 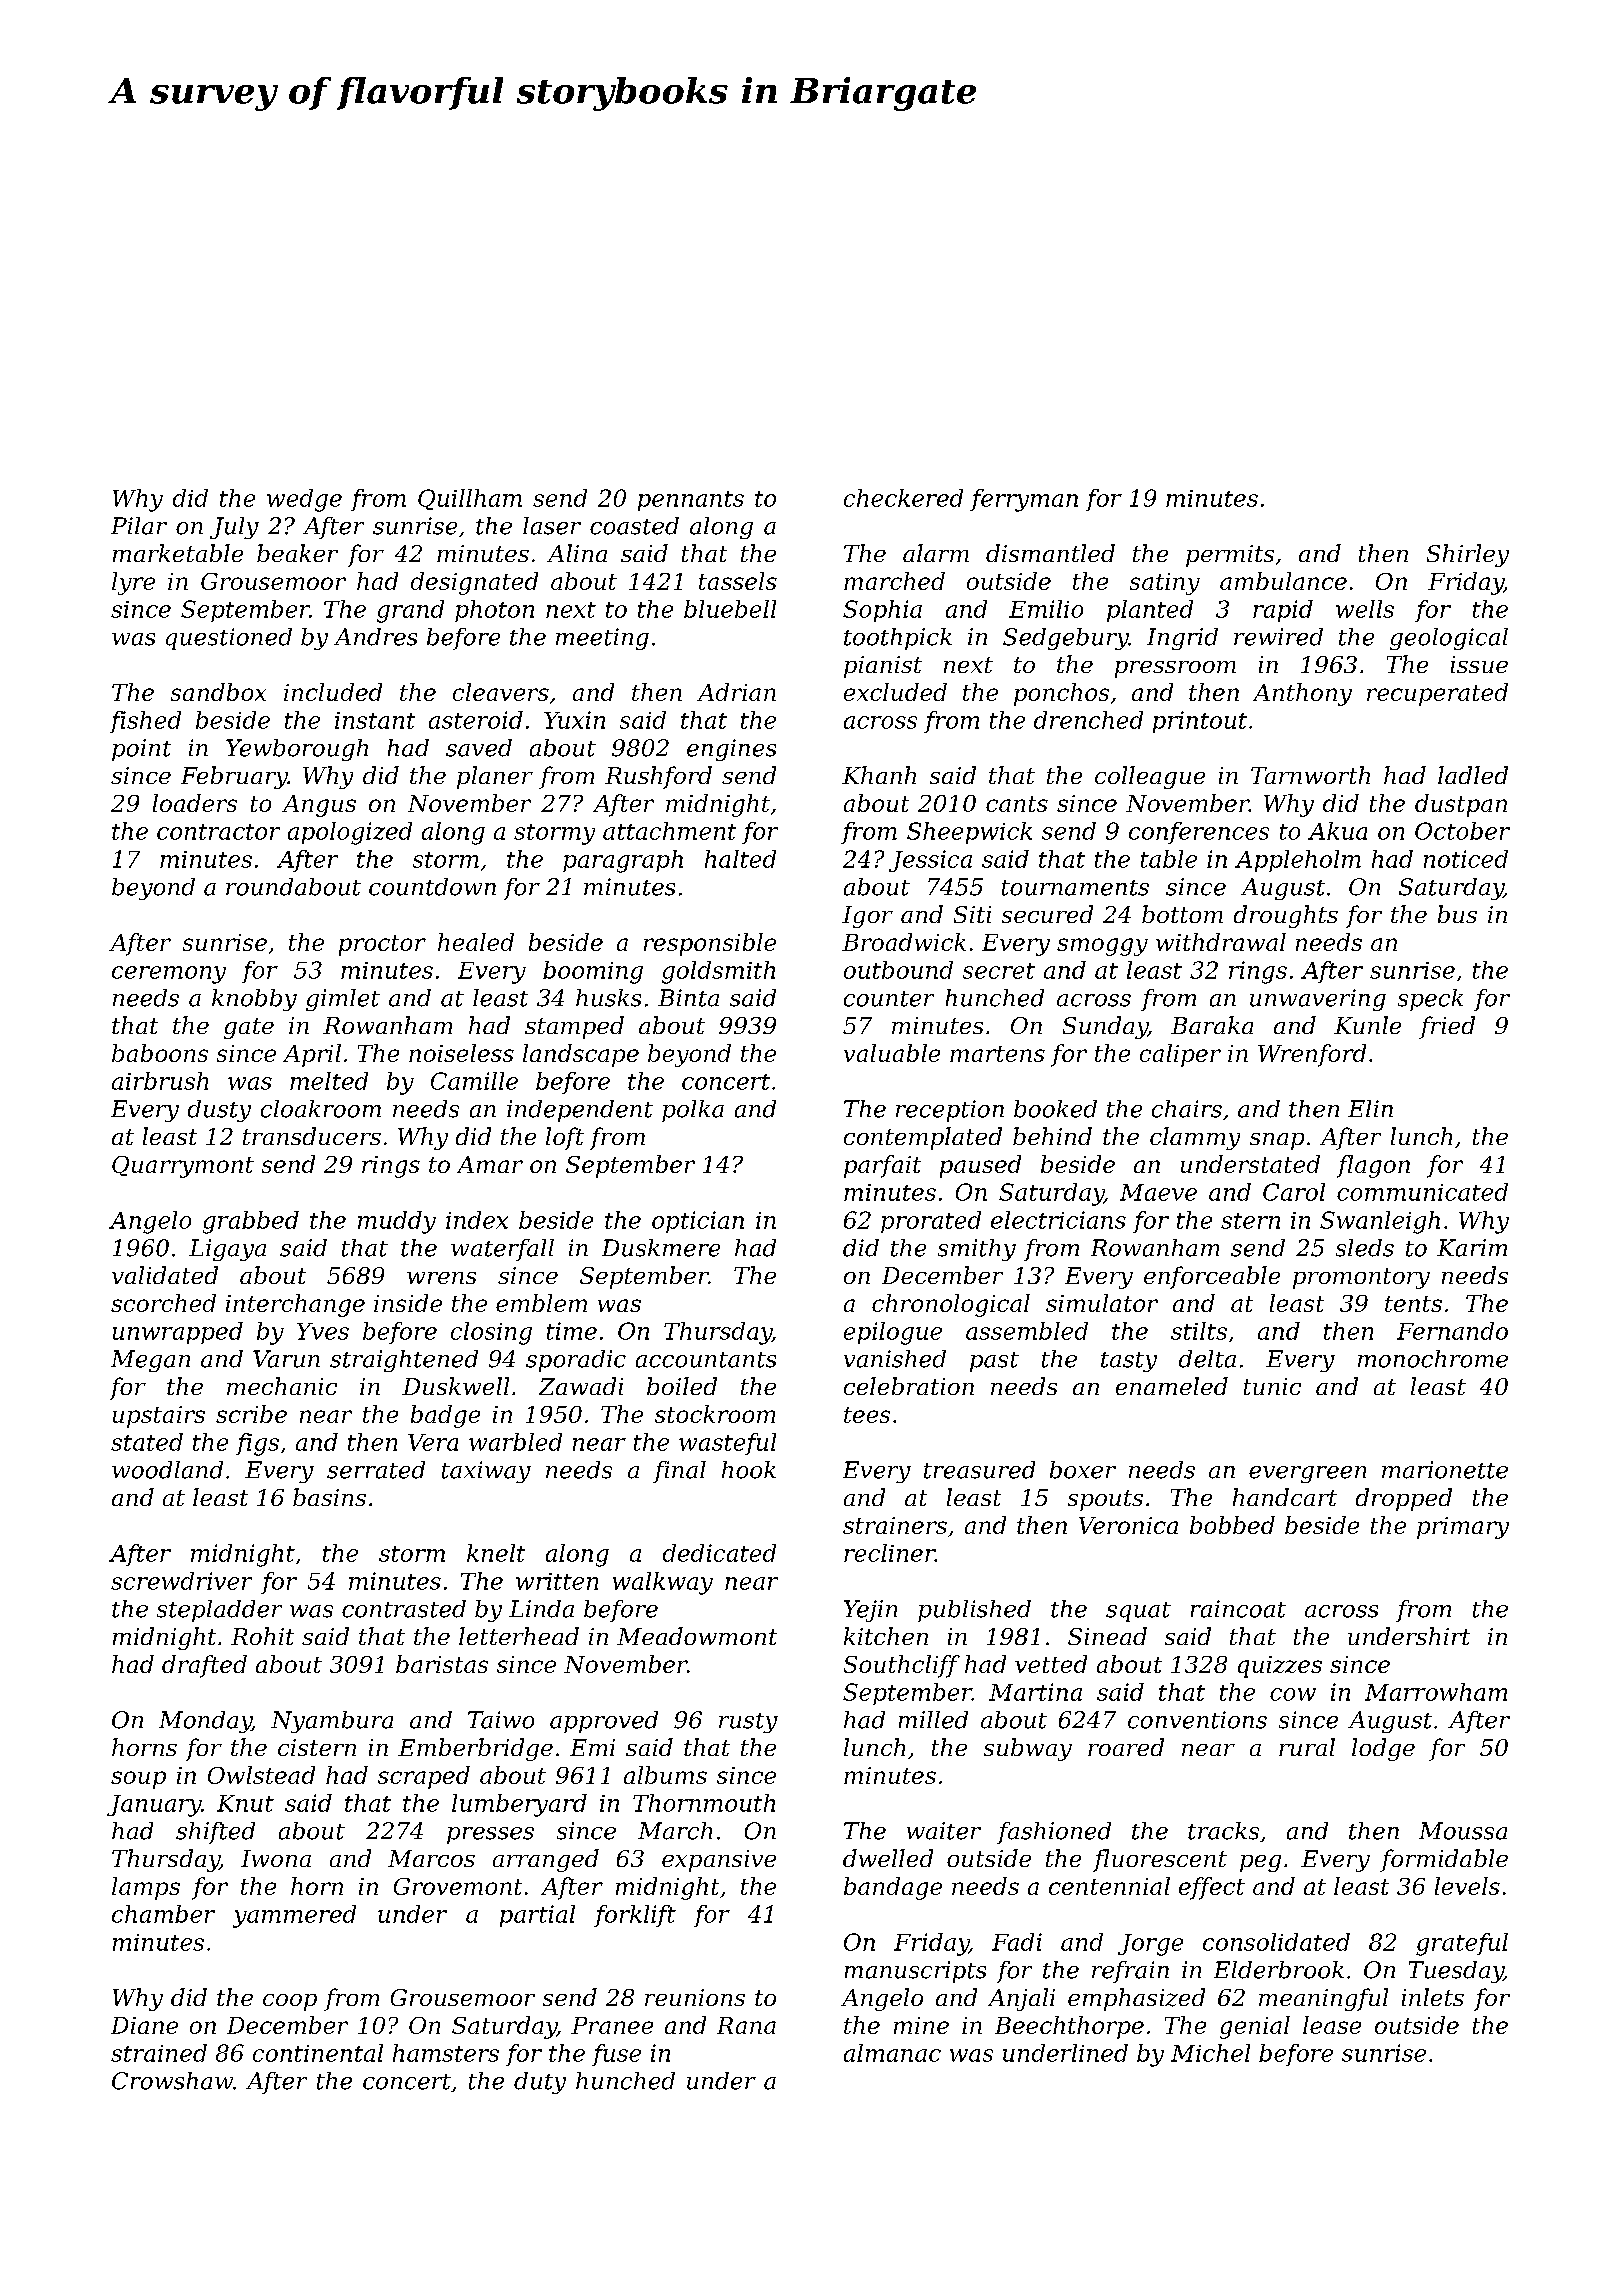 I want to click on levels, so click(x=1467, y=1886).
